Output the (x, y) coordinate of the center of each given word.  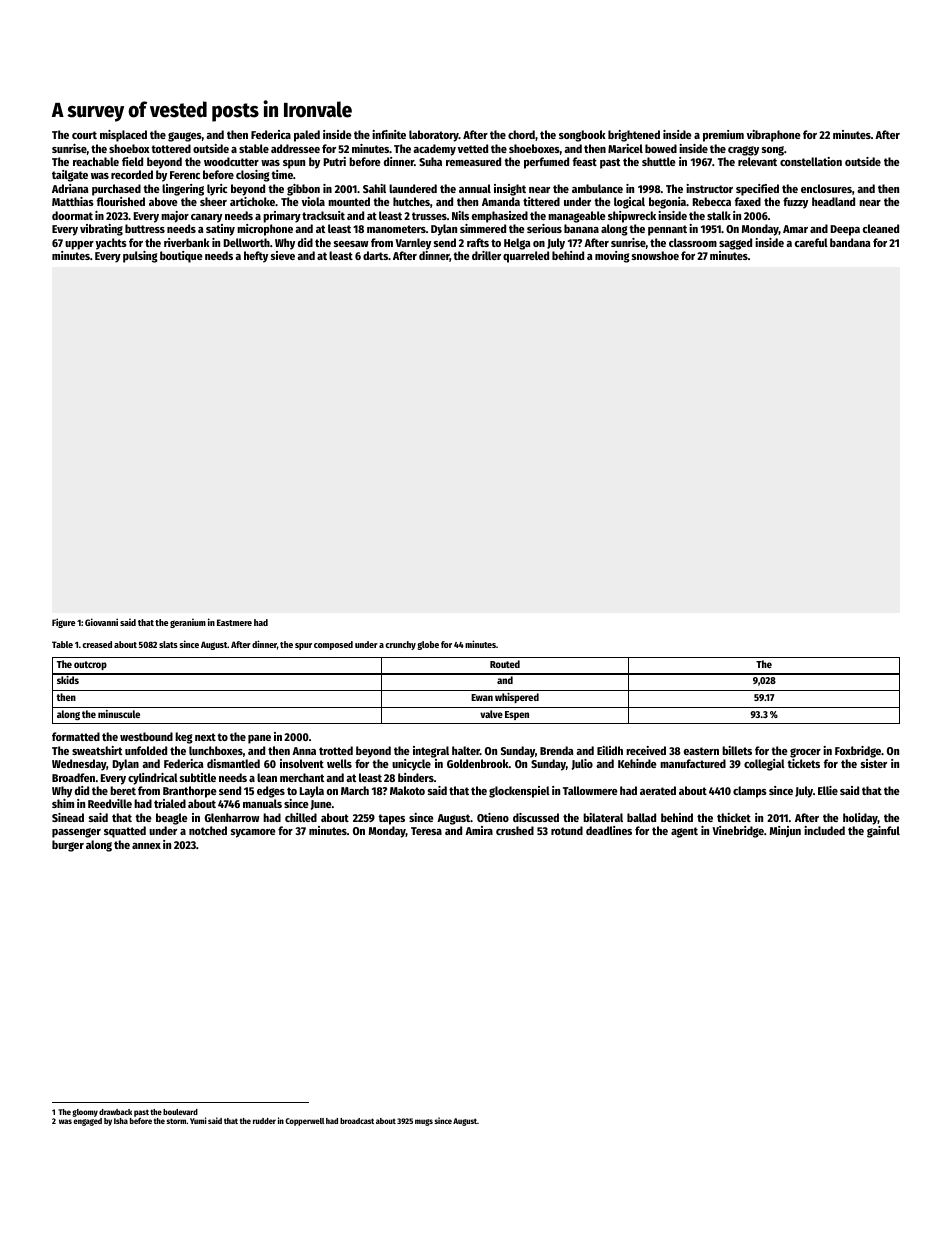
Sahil (374, 188)
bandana (850, 242)
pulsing (140, 257)
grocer (805, 753)
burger (68, 846)
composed (333, 645)
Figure (63, 623)
